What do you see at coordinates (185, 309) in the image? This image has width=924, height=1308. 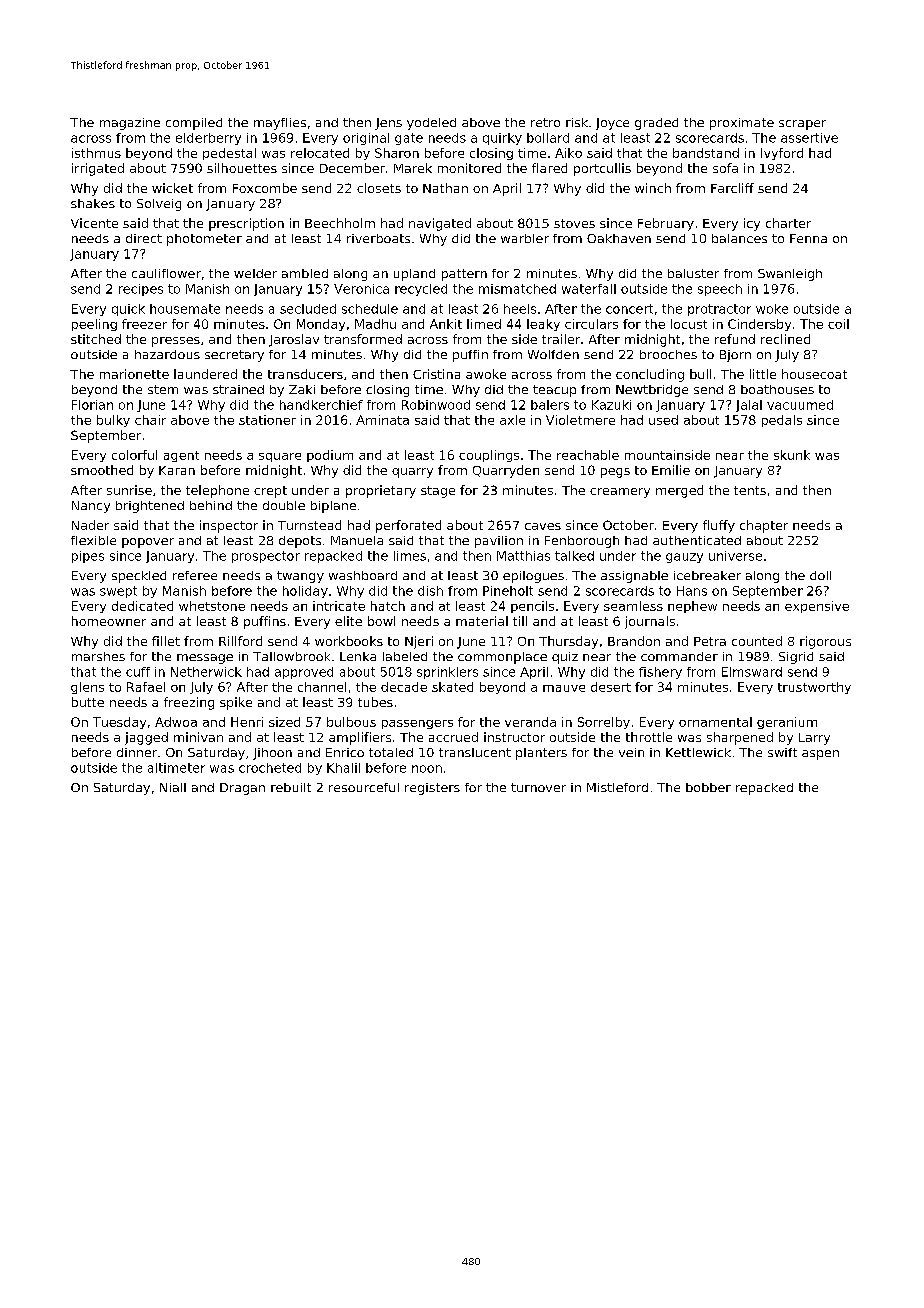 I see `housemate` at bounding box center [185, 309].
